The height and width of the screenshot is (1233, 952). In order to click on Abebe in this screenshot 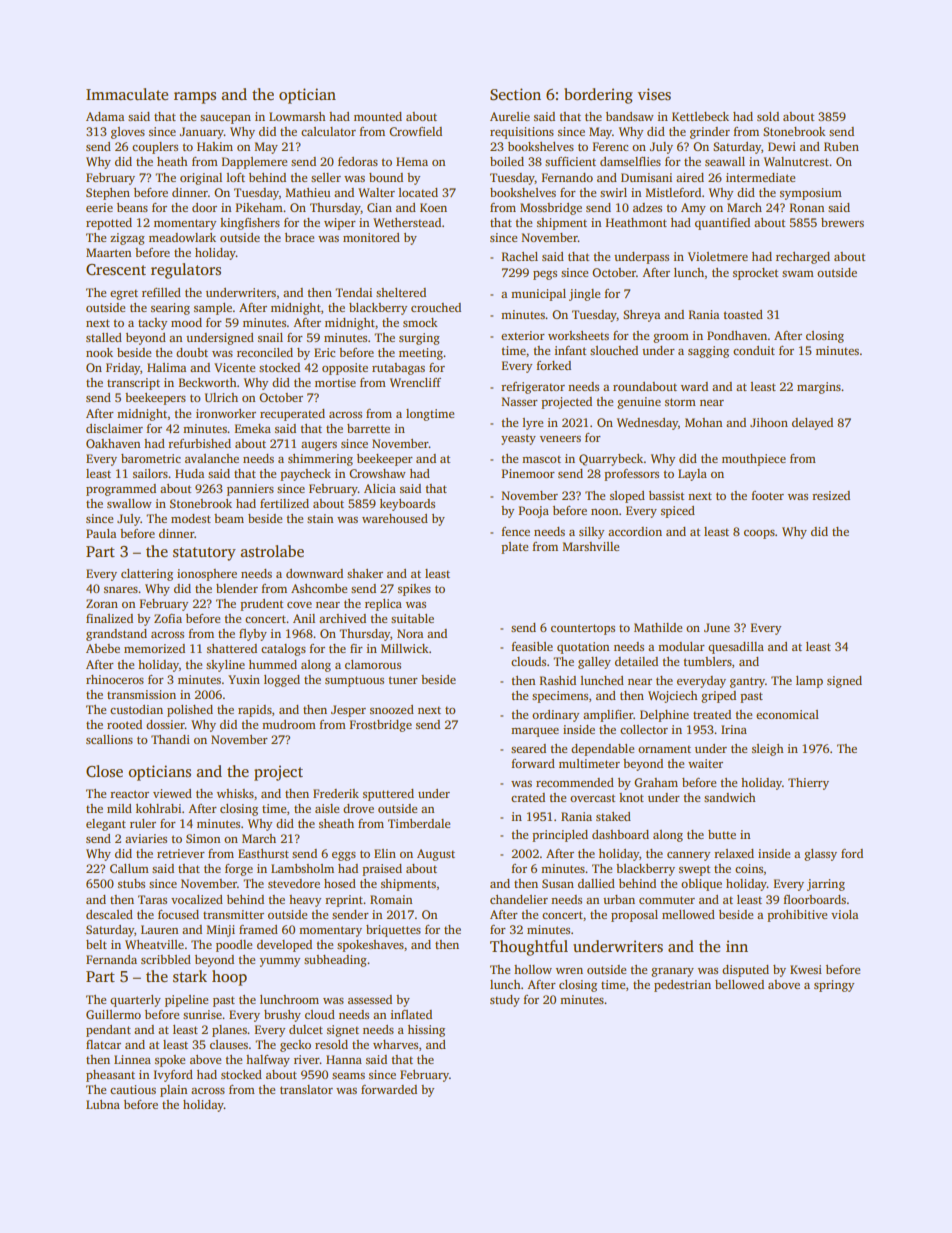, I will do `click(103, 648)`.
